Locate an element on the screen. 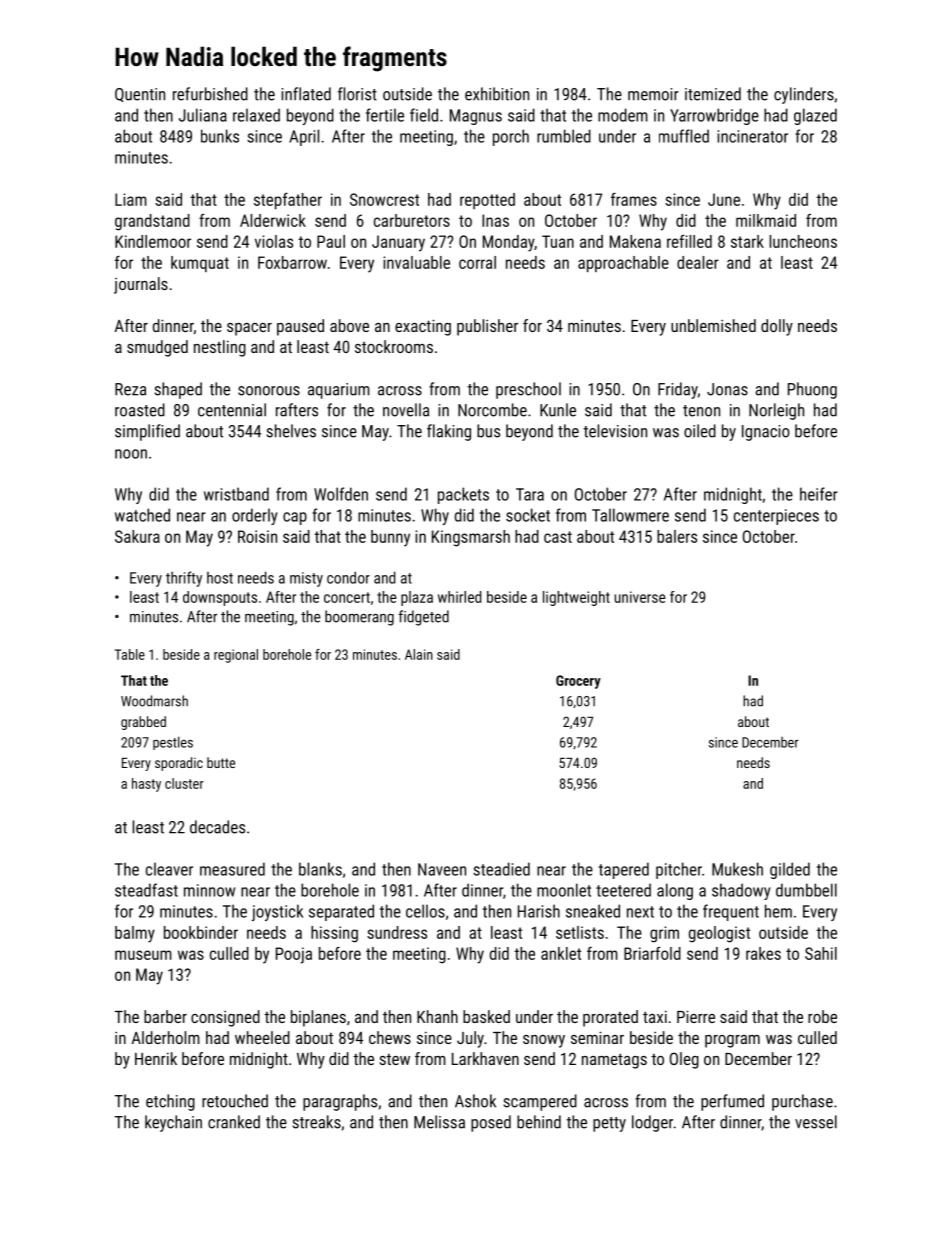 This screenshot has height=1233, width=952. rumbled is located at coordinates (564, 136).
